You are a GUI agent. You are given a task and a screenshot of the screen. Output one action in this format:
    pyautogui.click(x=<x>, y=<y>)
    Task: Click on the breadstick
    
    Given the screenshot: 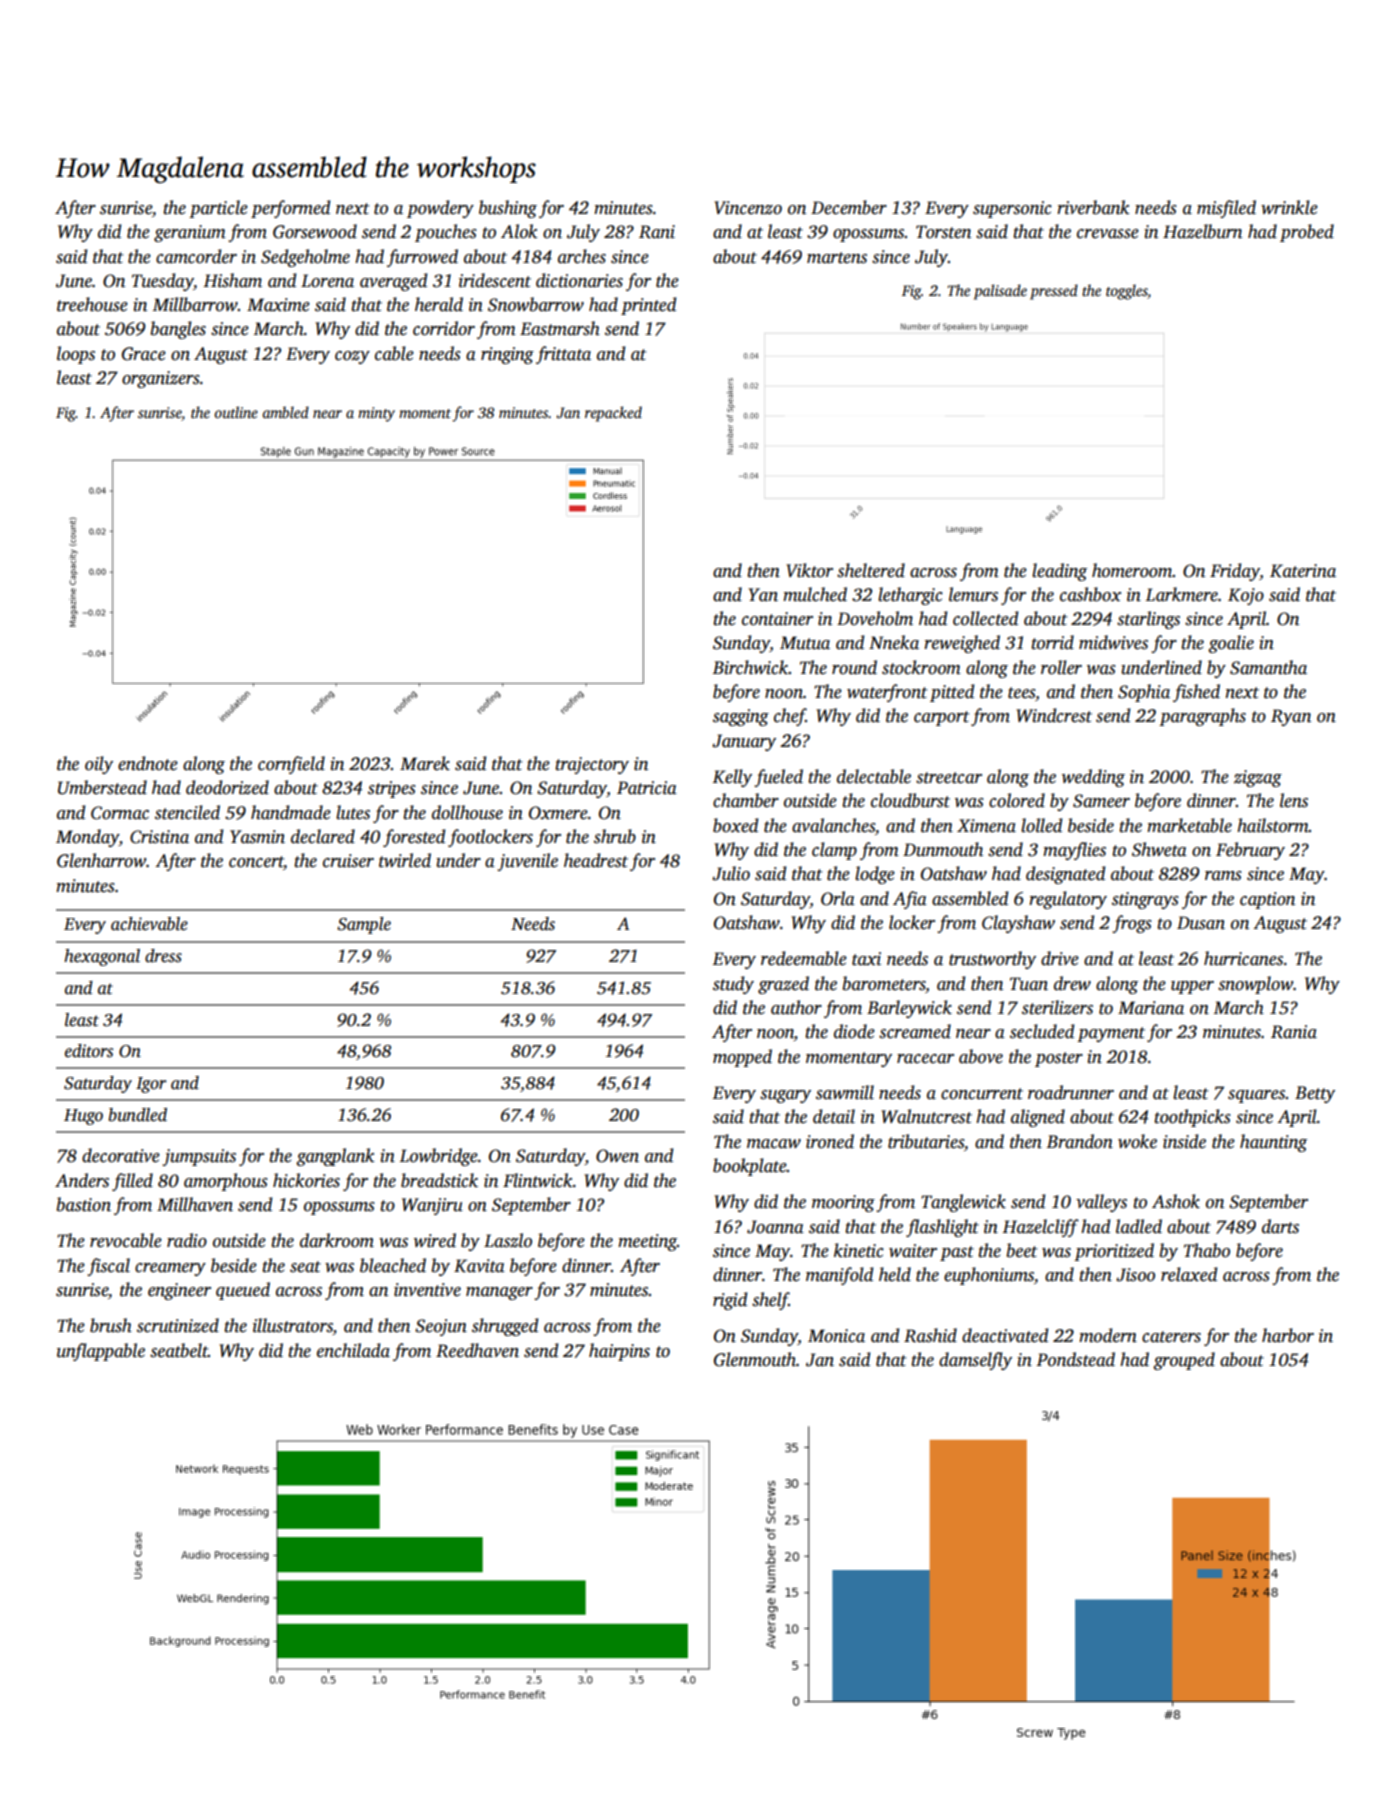 What is the action you would take?
    pyautogui.click(x=439, y=1180)
